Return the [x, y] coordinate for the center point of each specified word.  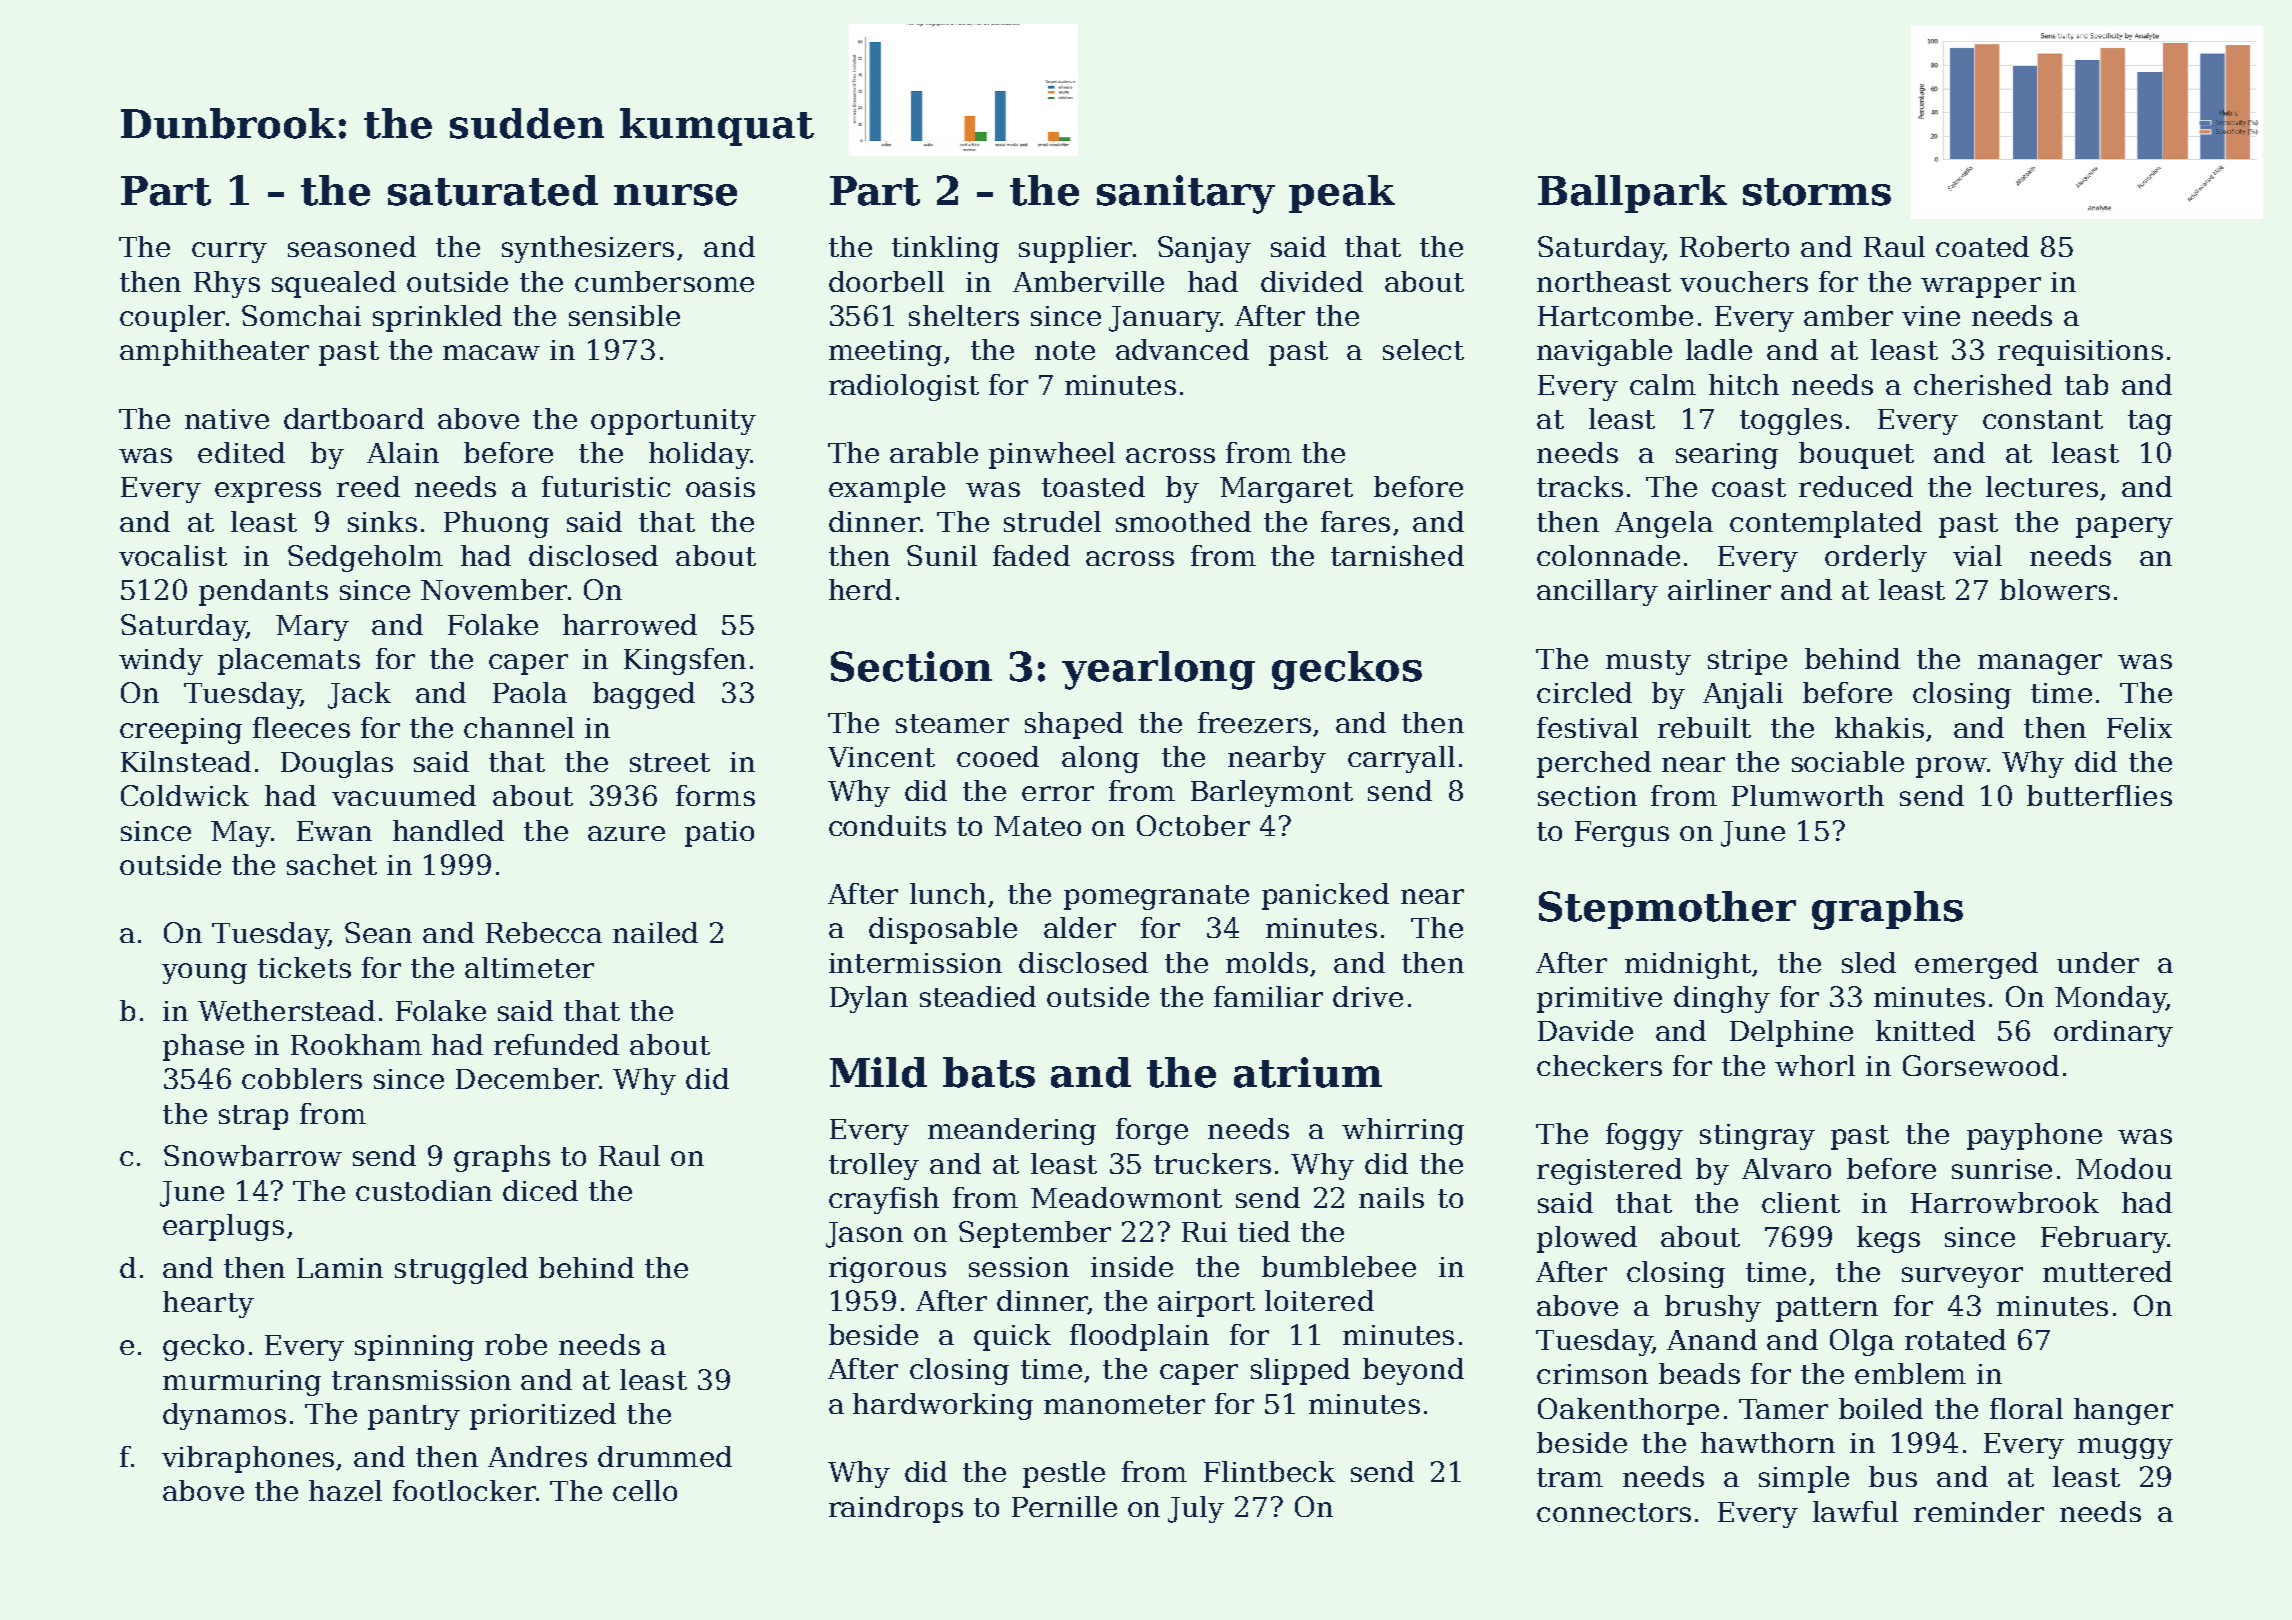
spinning [414, 1348]
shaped [1074, 725]
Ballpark [1632, 194]
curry [229, 252]
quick [1012, 1337]
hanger [2123, 1411]
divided [1312, 281]
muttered [2107, 1271]
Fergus [1622, 834]
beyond [1413, 1371]
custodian [424, 1190]
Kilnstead [186, 761]
